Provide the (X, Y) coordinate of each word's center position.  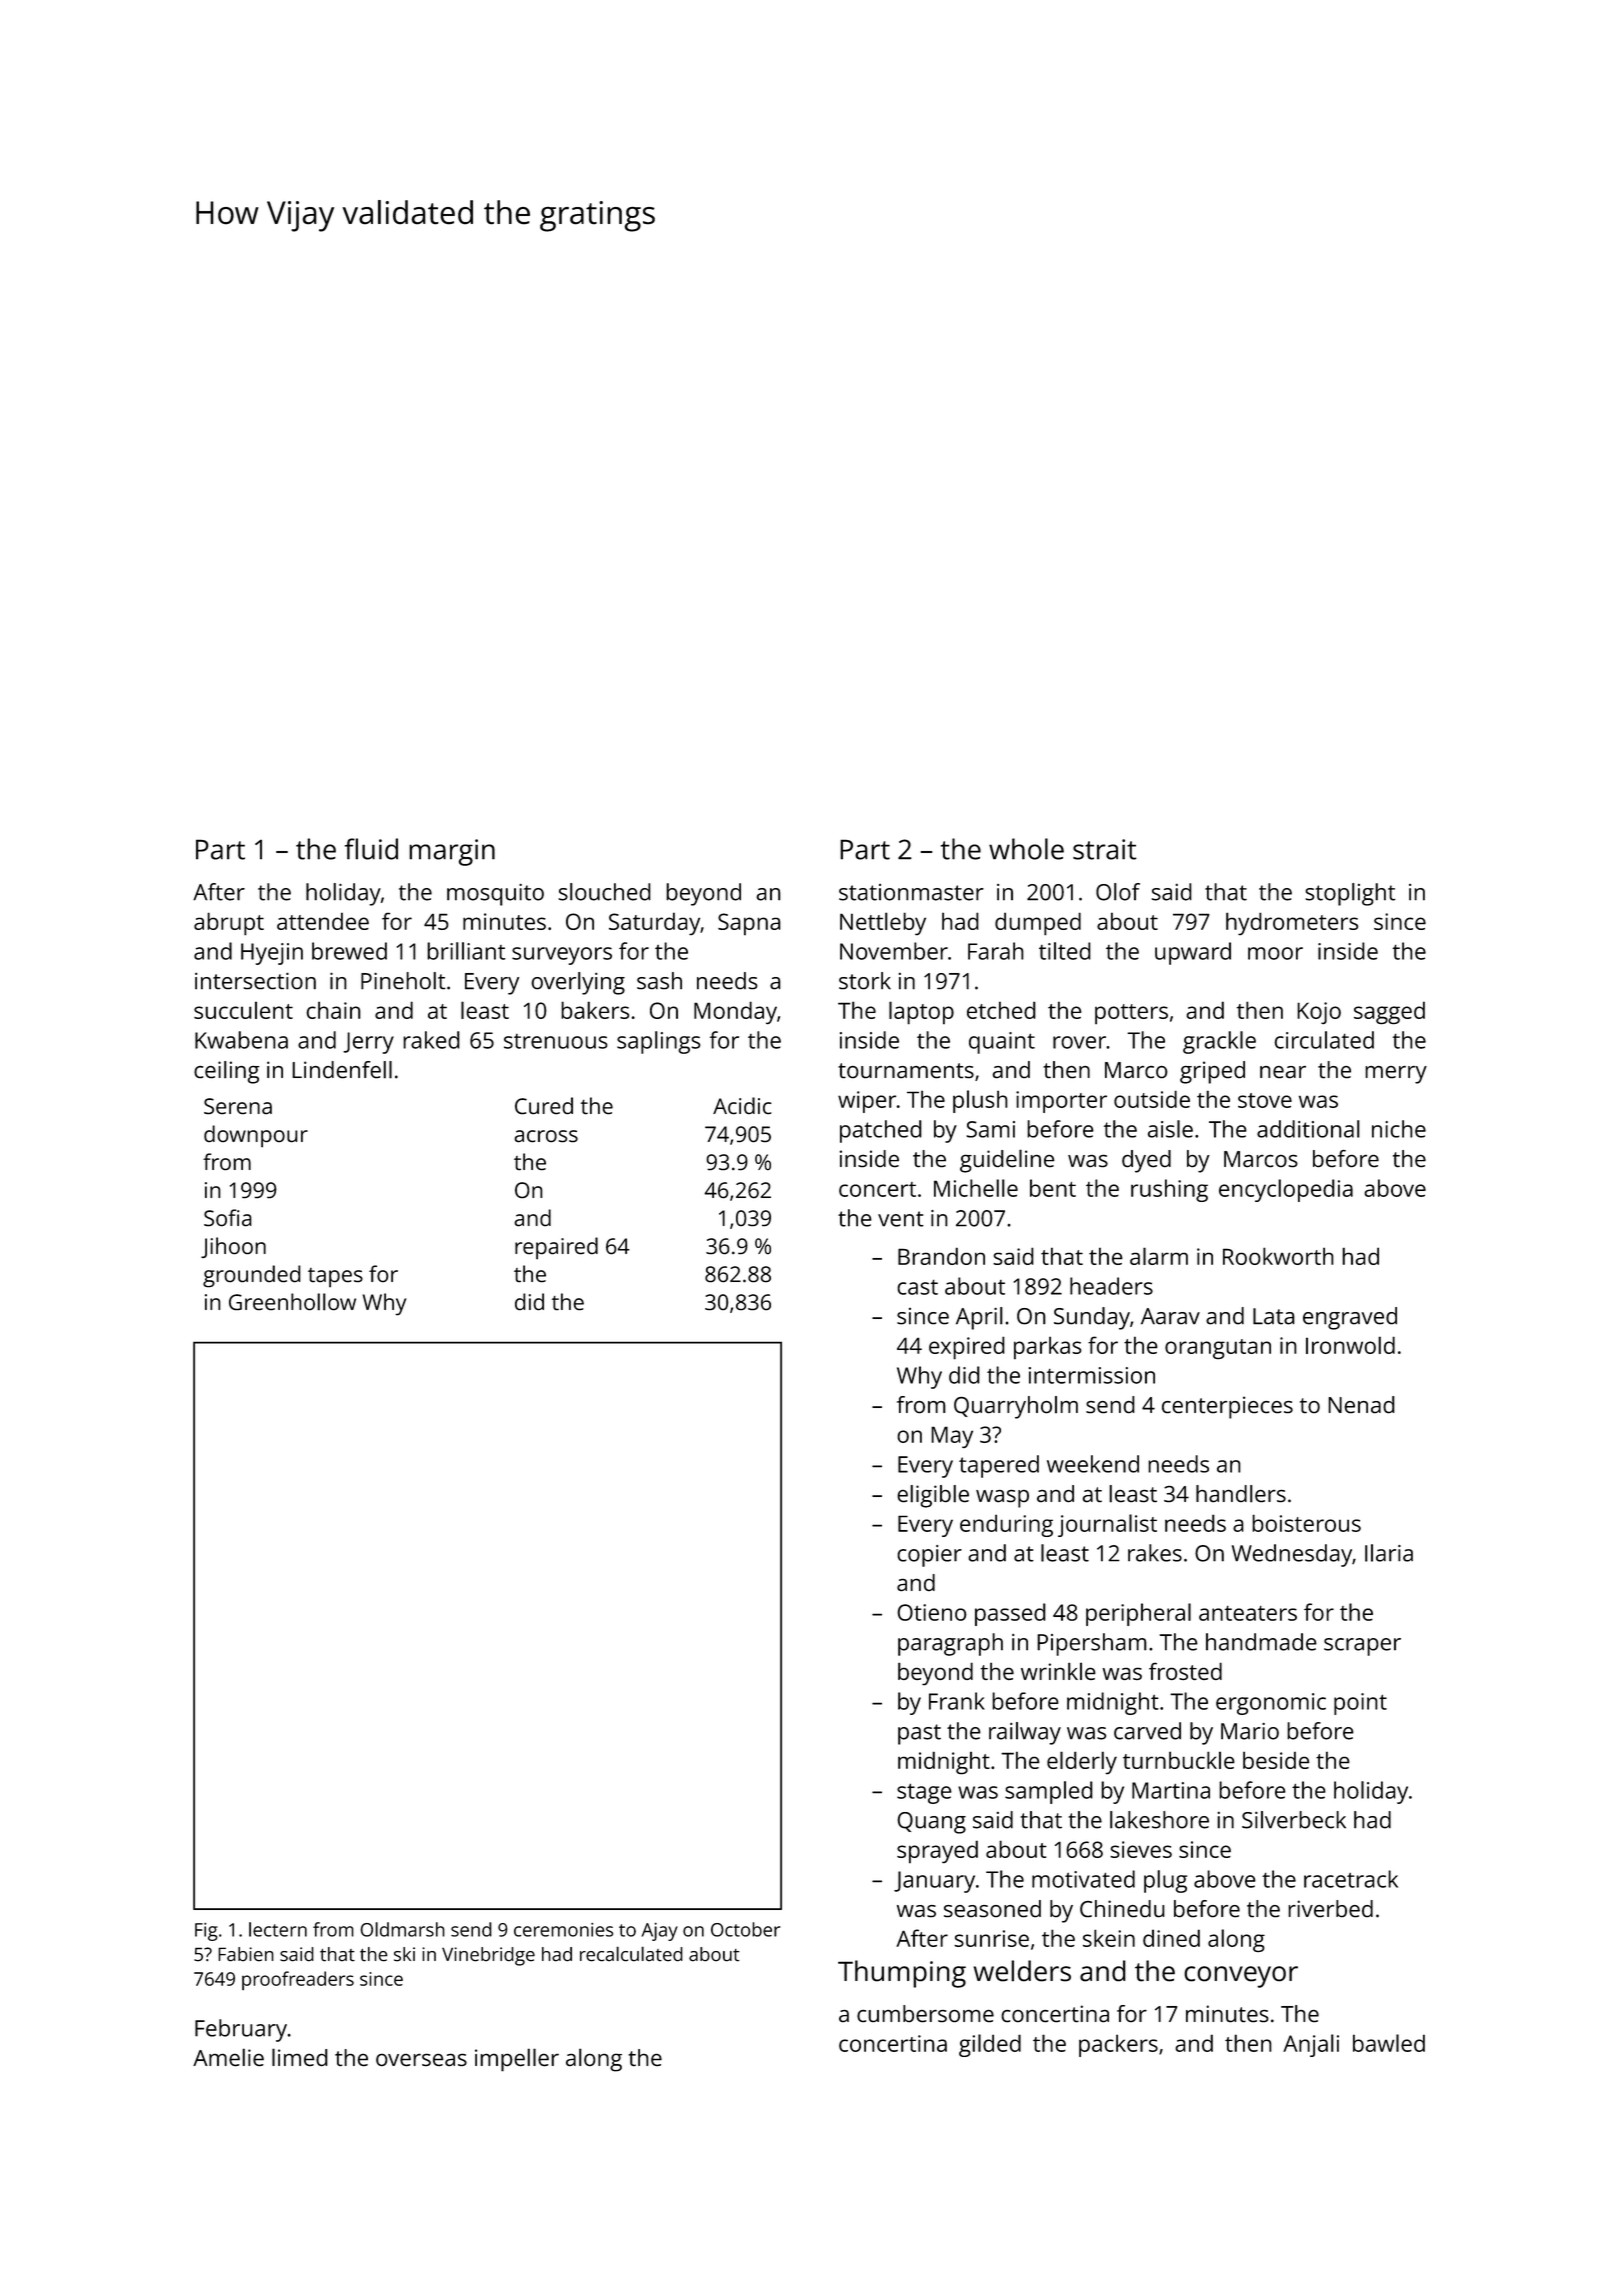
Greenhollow (292, 1302)
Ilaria (1389, 1553)
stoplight (1350, 894)
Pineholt (403, 981)
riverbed (1330, 1908)
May (952, 1437)
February (241, 2030)
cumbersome (925, 2013)
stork (865, 981)
